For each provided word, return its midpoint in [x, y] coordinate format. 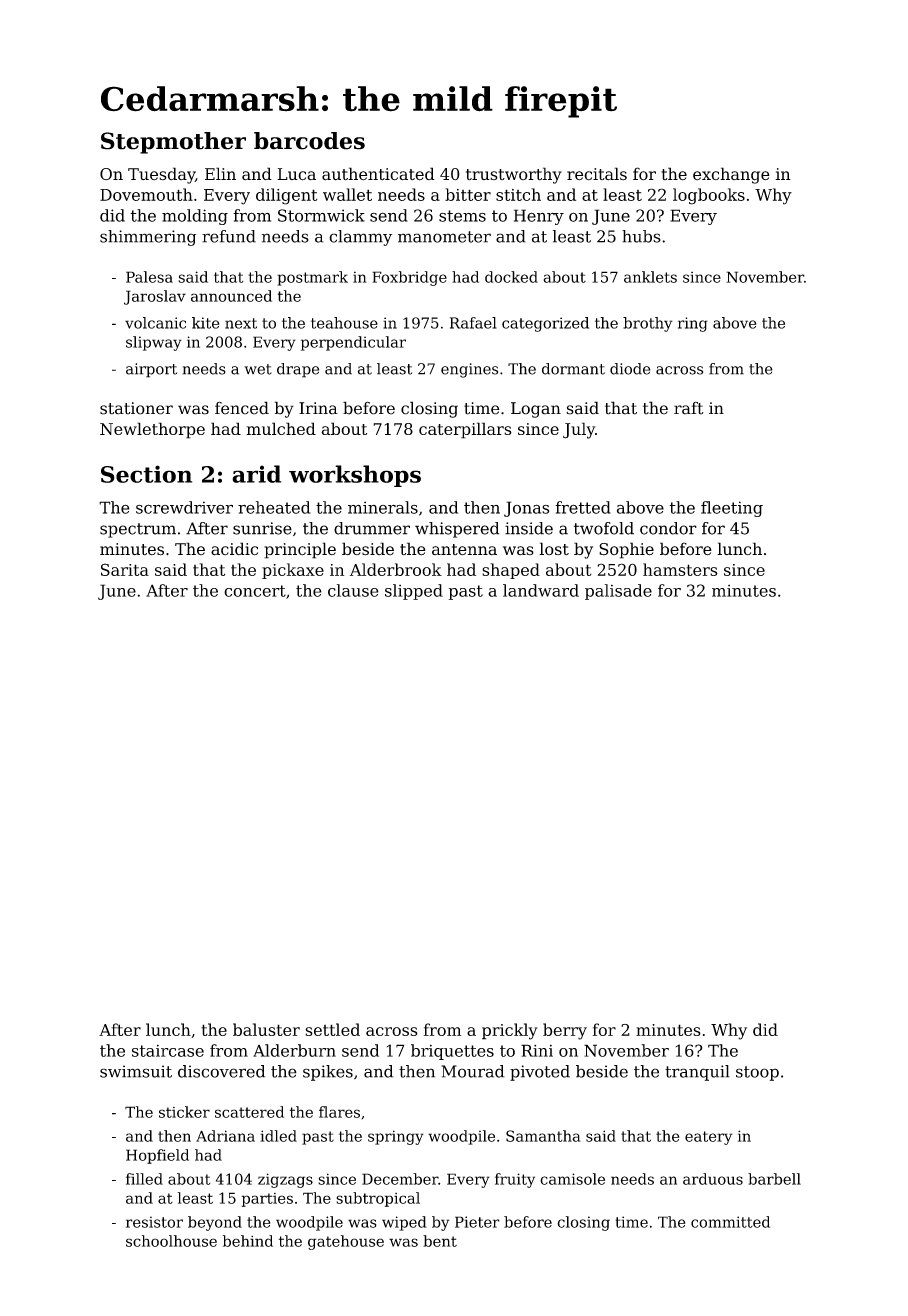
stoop [757, 1073]
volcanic [155, 323]
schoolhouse [171, 1241]
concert [255, 591]
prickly [510, 1031]
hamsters [680, 569]
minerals [383, 507]
